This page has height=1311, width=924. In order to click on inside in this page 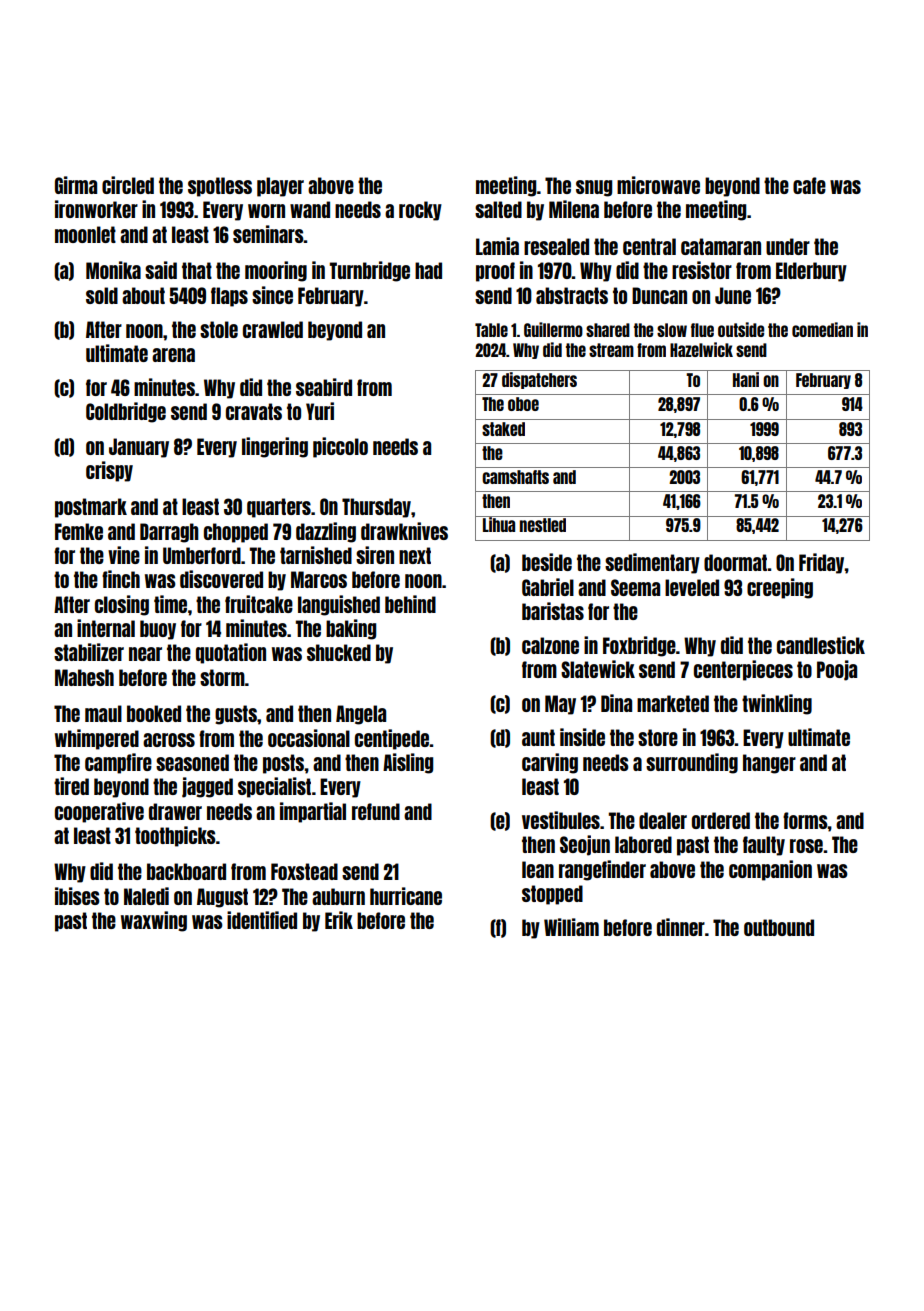, I will do `click(582, 737)`.
